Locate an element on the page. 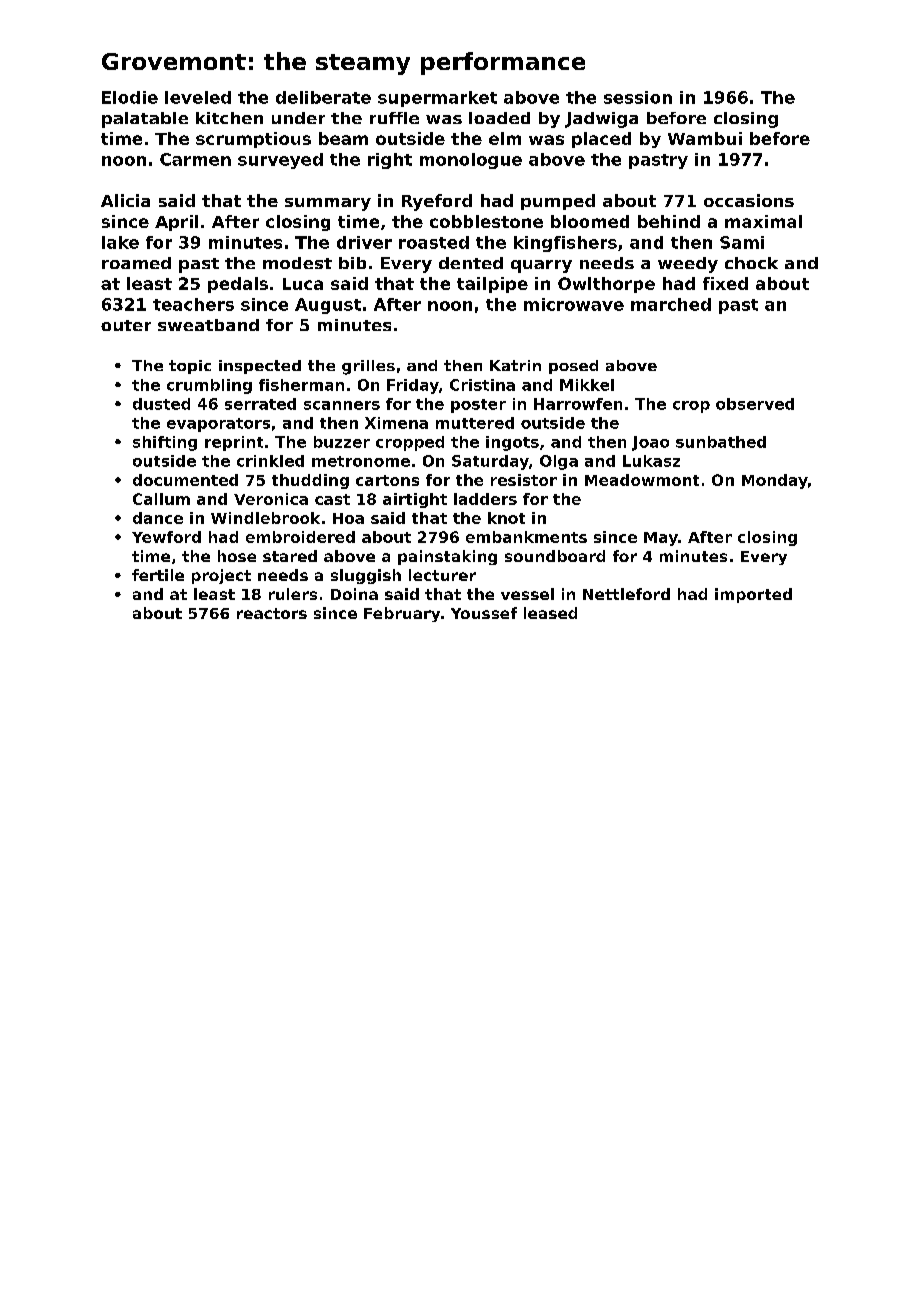 This page has width=924, height=1308. Saturday is located at coordinates (490, 462).
